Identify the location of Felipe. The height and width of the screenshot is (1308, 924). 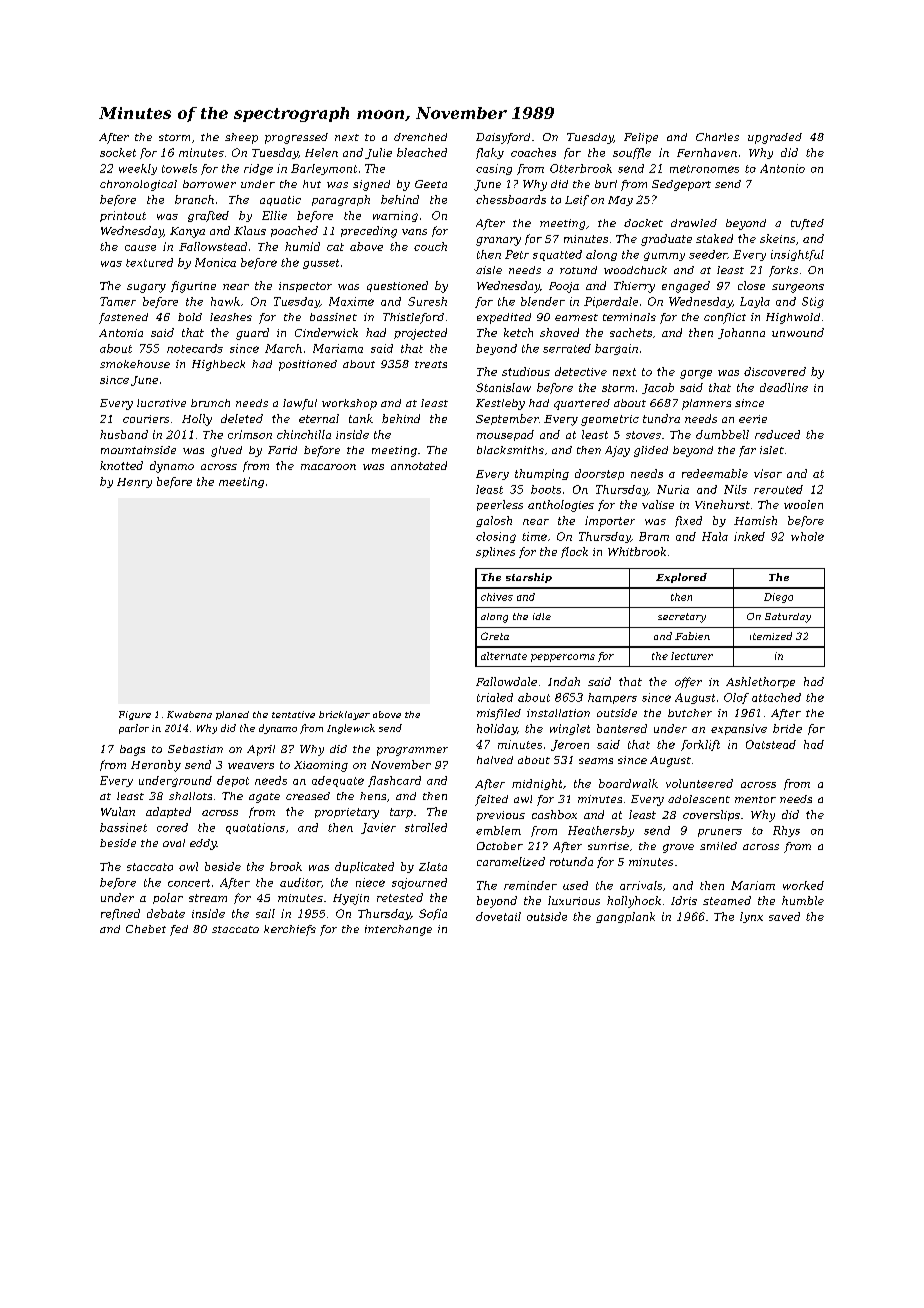
(641, 138).
